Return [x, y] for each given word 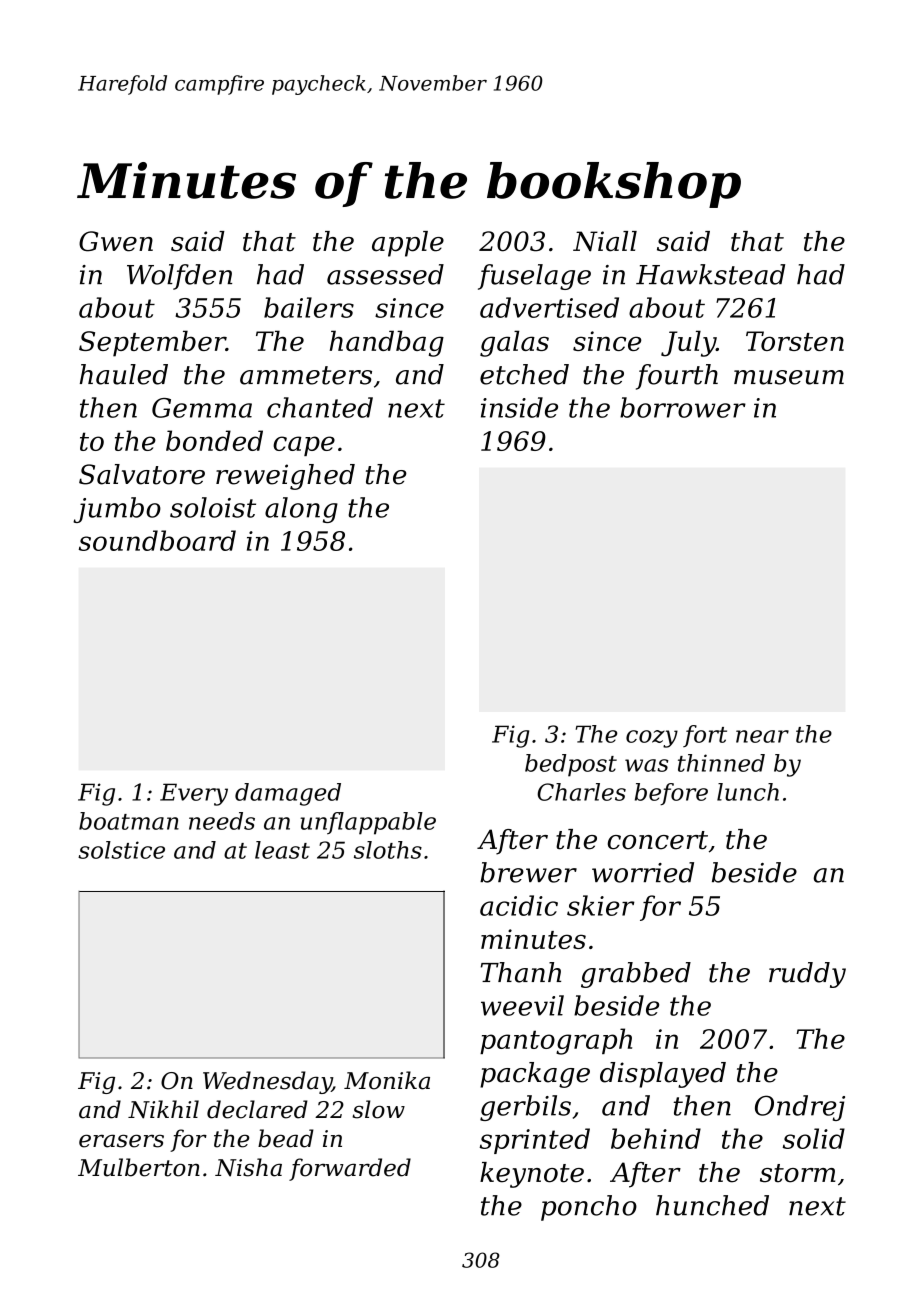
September [152, 343]
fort [705, 736]
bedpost [571, 765]
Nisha [248, 1167]
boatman [129, 821]
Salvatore [142, 474]
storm [797, 1173]
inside [519, 407]
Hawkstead [710, 274]
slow [378, 1109]
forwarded [350, 1169]
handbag [387, 343]
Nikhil [163, 1109]
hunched [712, 1205]
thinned [721, 763]
